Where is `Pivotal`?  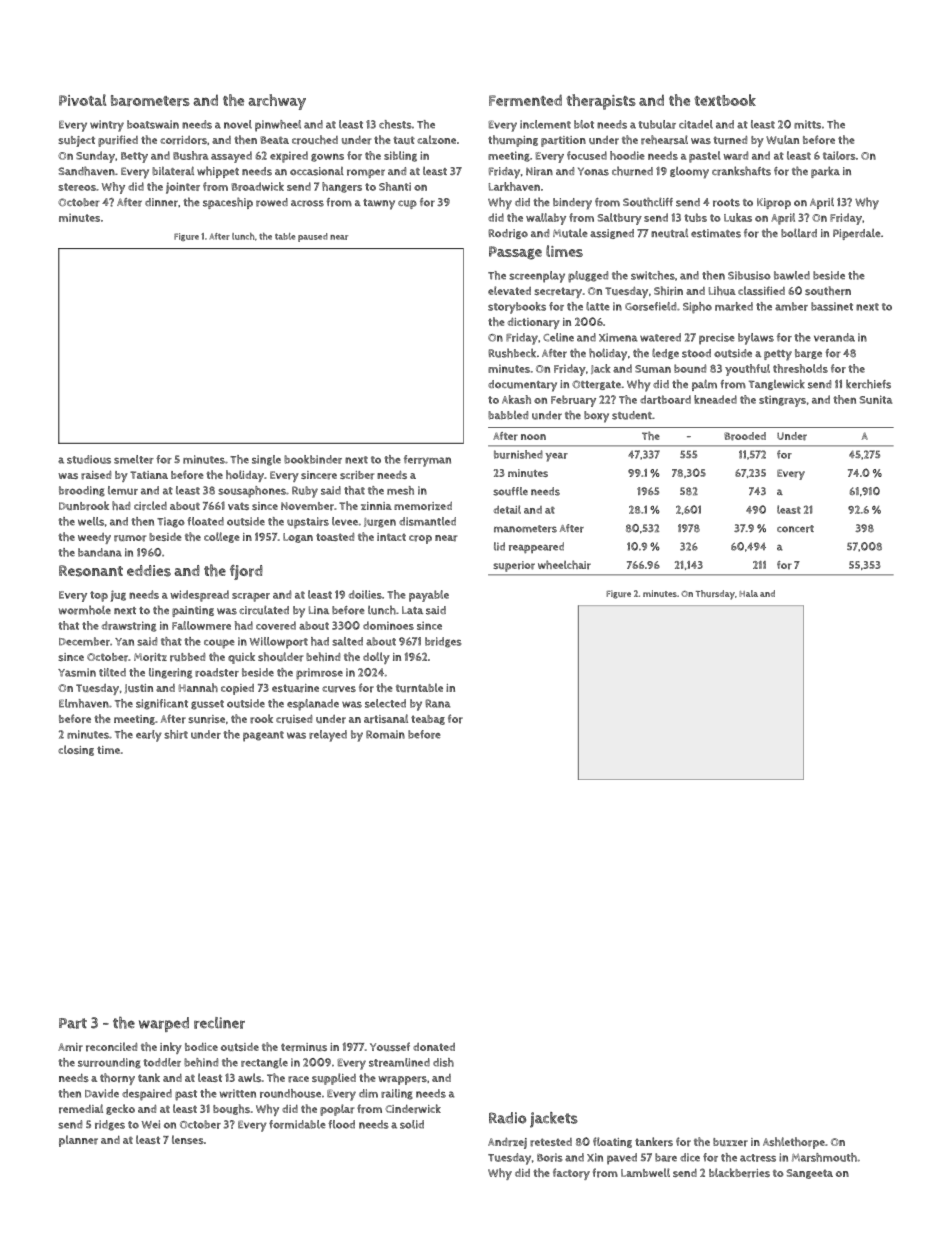 Pivotal is located at coordinates (82, 100).
